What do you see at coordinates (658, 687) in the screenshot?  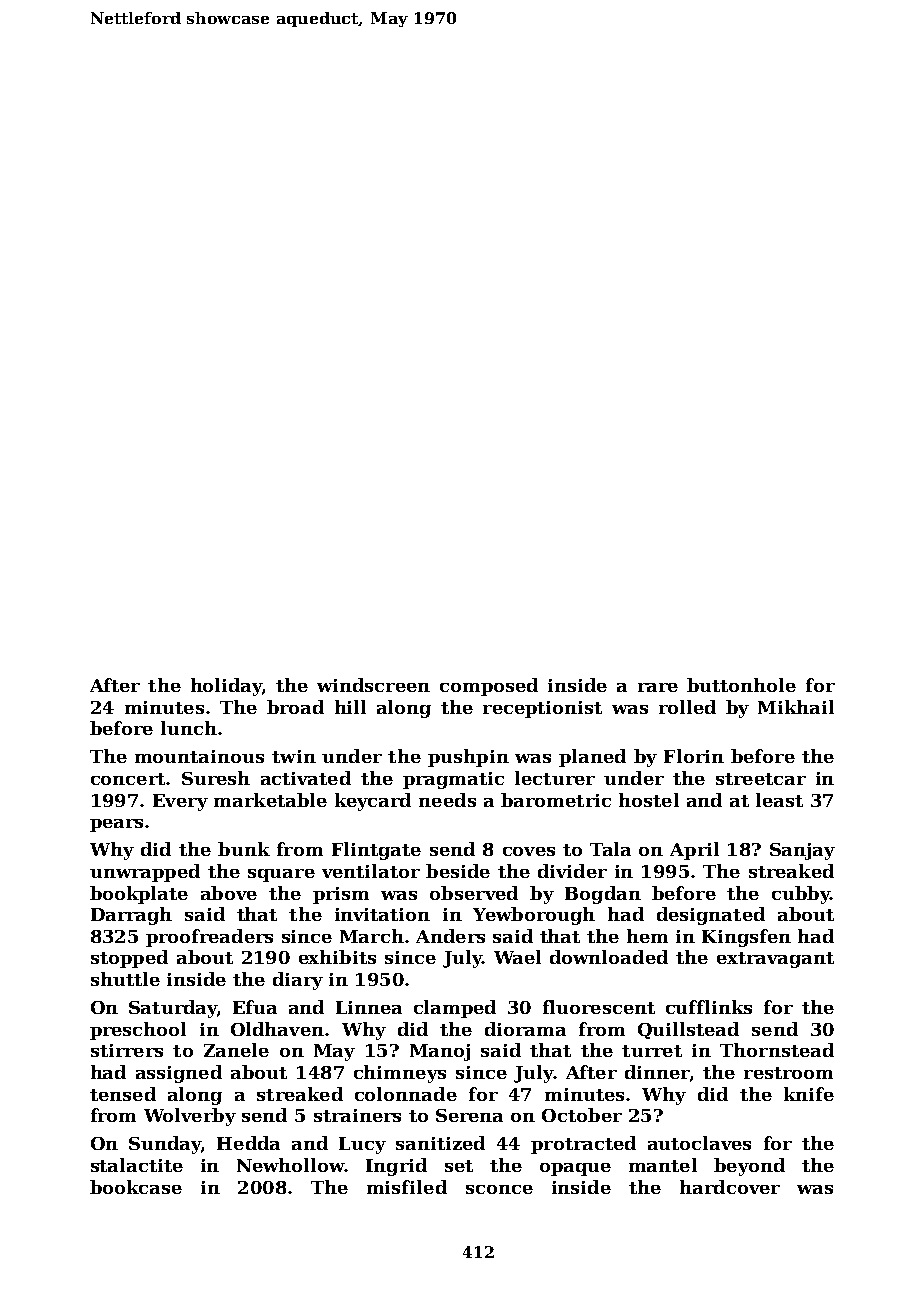 I see `rare` at bounding box center [658, 687].
